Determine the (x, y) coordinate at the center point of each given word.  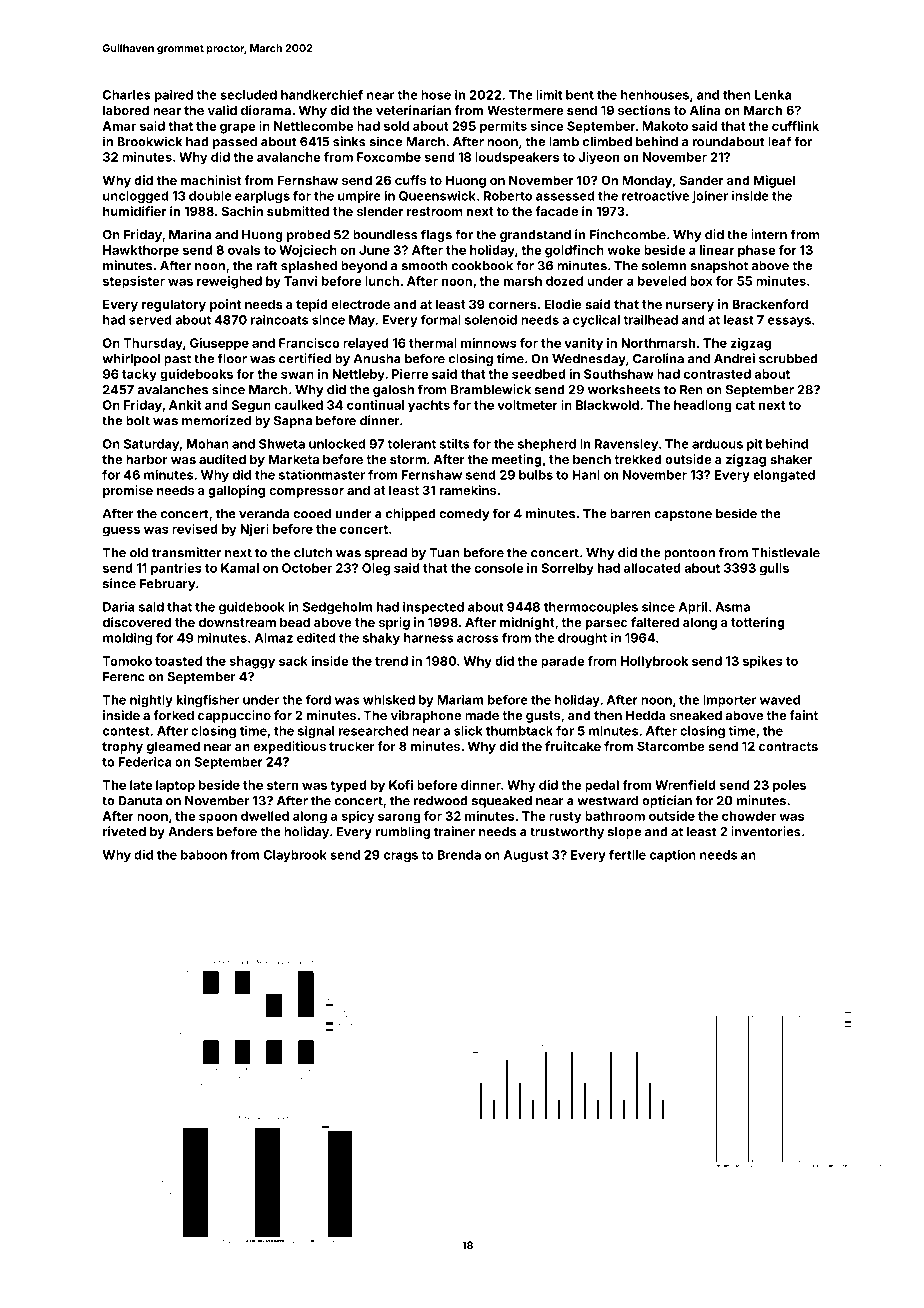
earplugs (262, 197)
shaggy (252, 662)
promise (128, 491)
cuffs (410, 180)
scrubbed (788, 359)
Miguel (774, 181)
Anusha (377, 359)
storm (408, 459)
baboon (204, 855)
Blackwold (607, 405)
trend (391, 661)
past (177, 360)
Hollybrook (654, 662)
